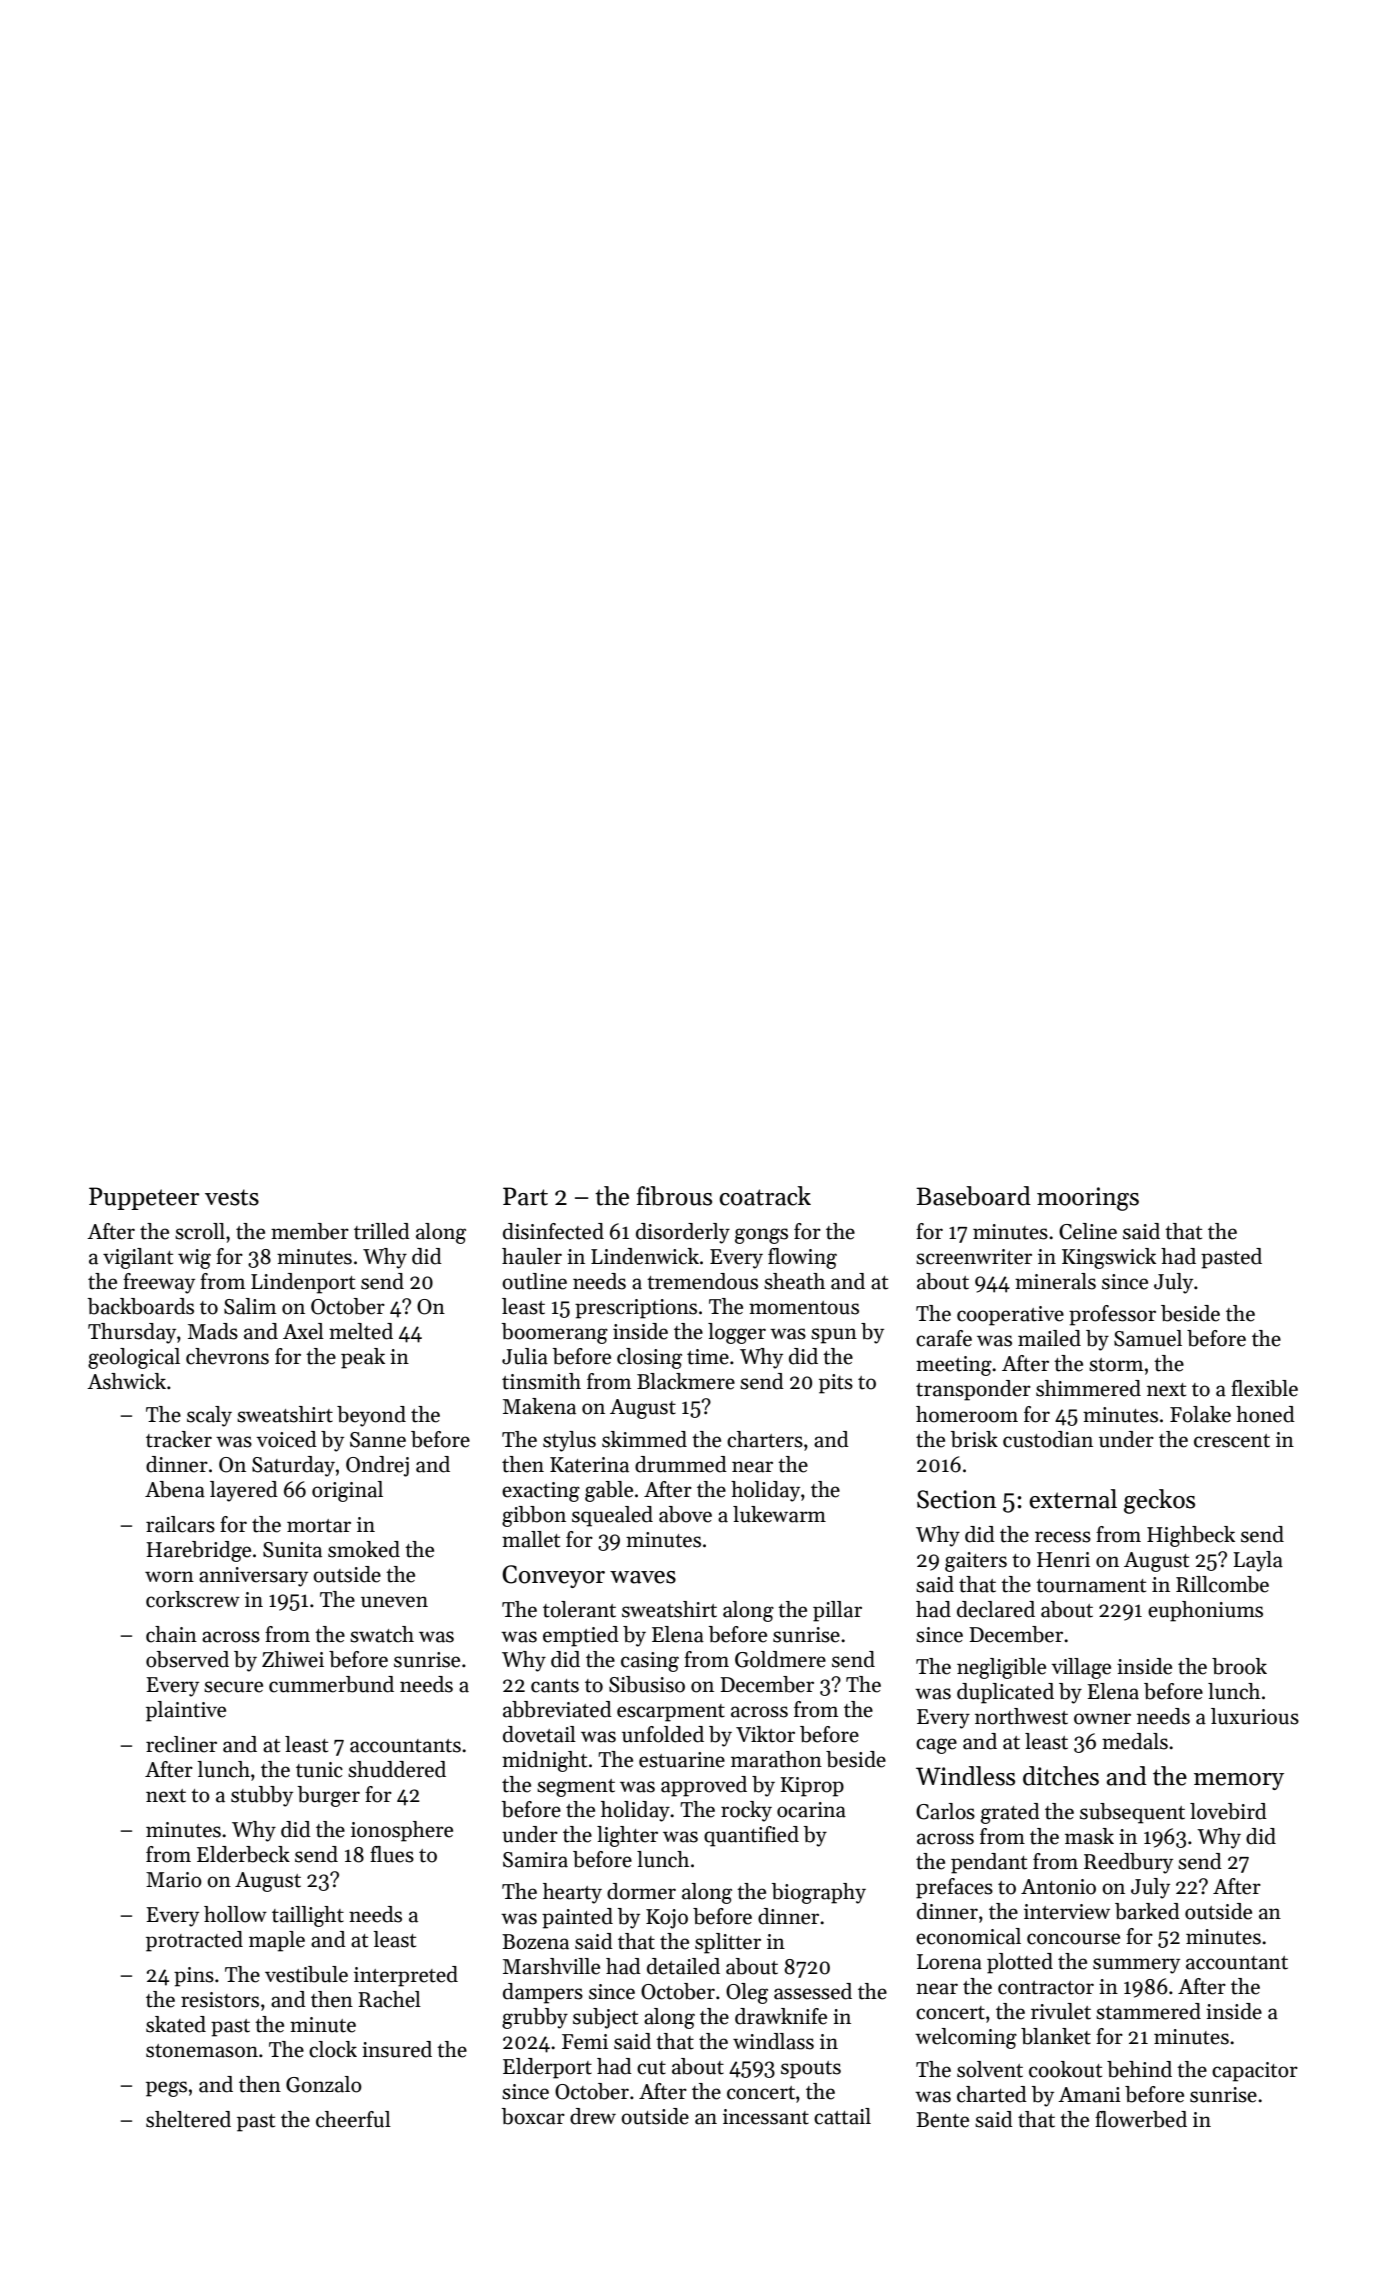 Image resolution: width=1391 pixels, height=2291 pixels. Describe the element at coordinates (253, 1577) in the image. I see `anniversary` at that location.
